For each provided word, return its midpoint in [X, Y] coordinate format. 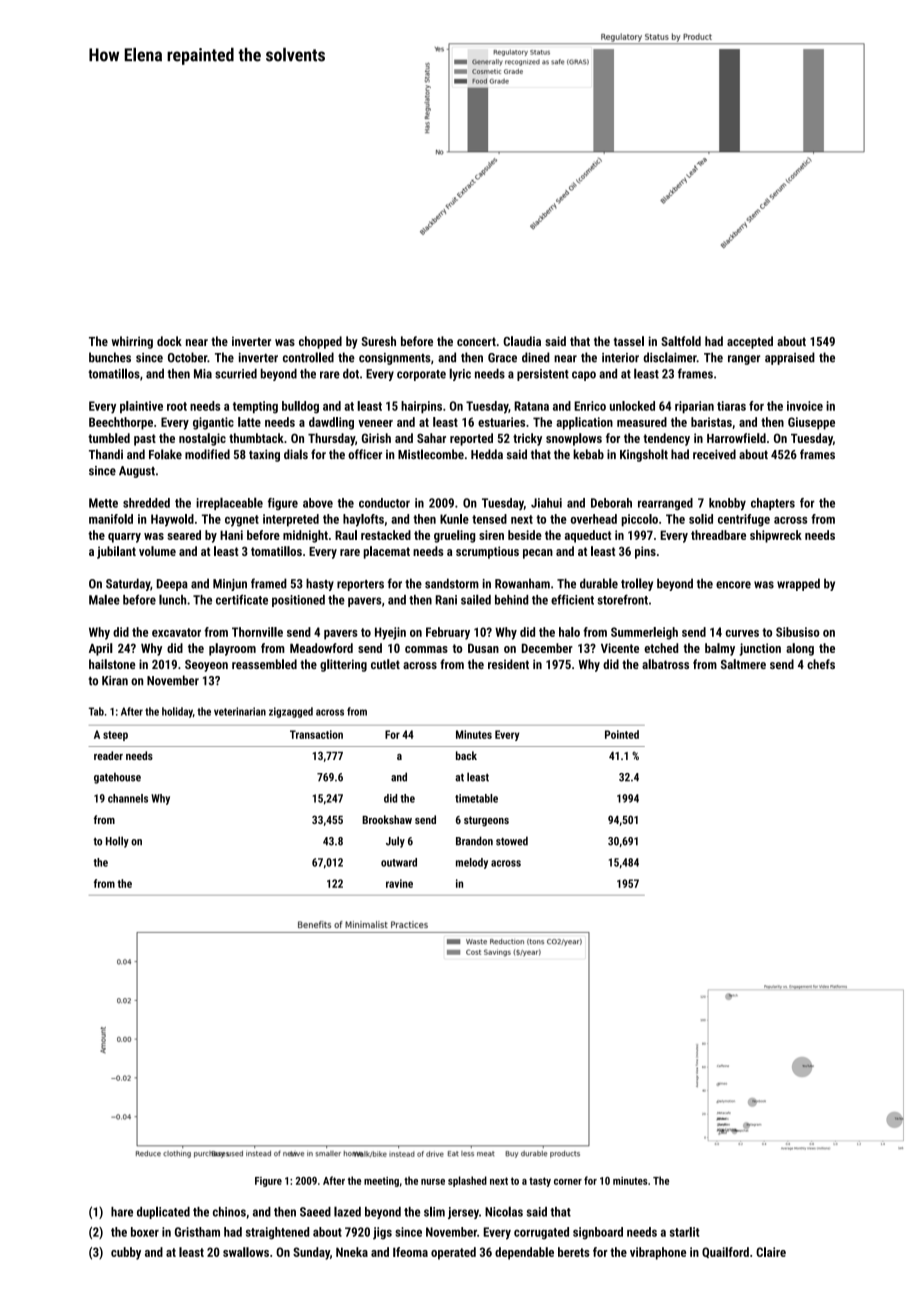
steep [115, 736]
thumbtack [256, 438]
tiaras [731, 406]
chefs [821, 664]
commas [426, 649]
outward [399, 862]
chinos [229, 1212]
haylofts [363, 520]
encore [733, 585]
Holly [117, 842]
